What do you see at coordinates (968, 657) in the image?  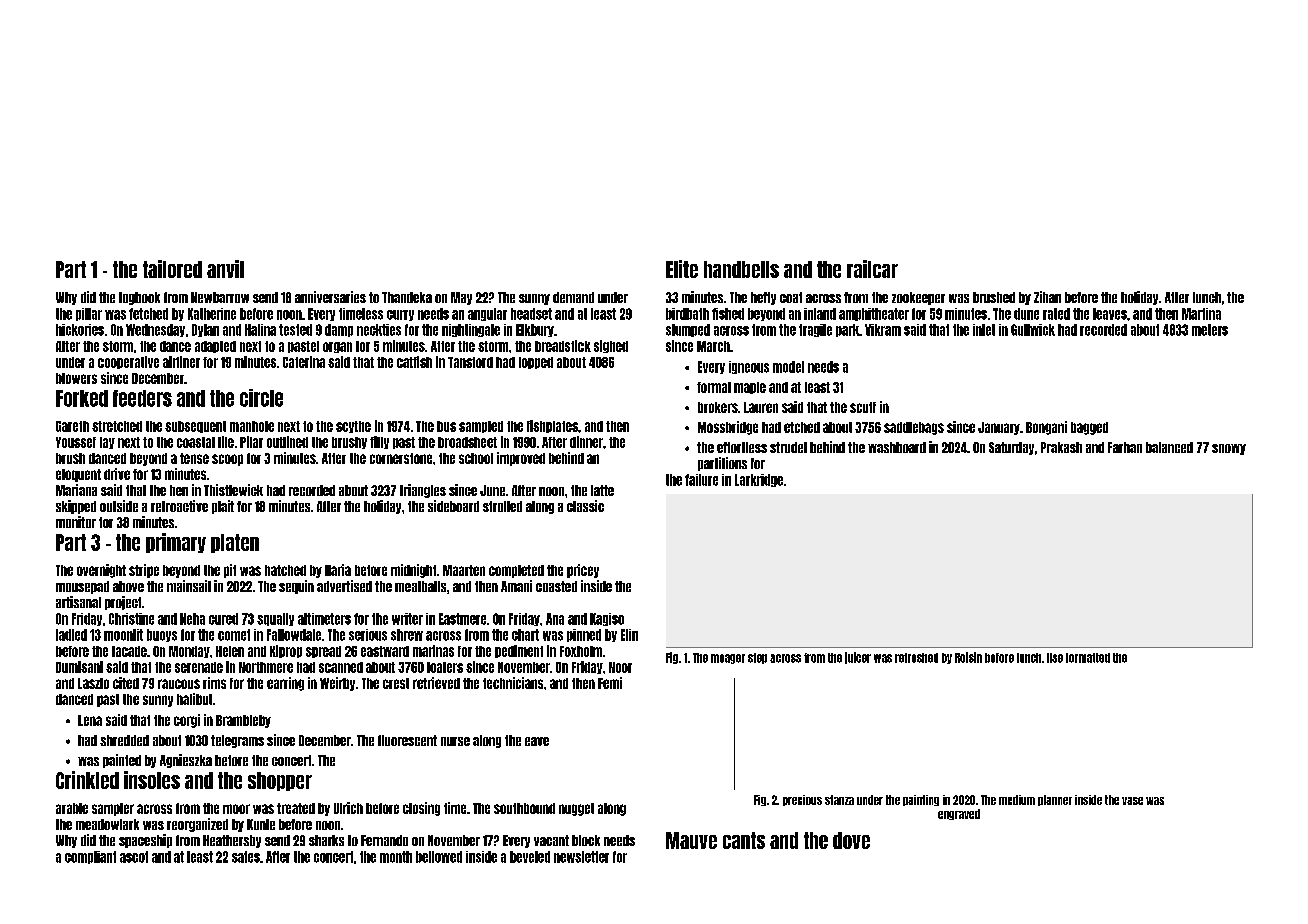 I see `Roisin` at bounding box center [968, 657].
